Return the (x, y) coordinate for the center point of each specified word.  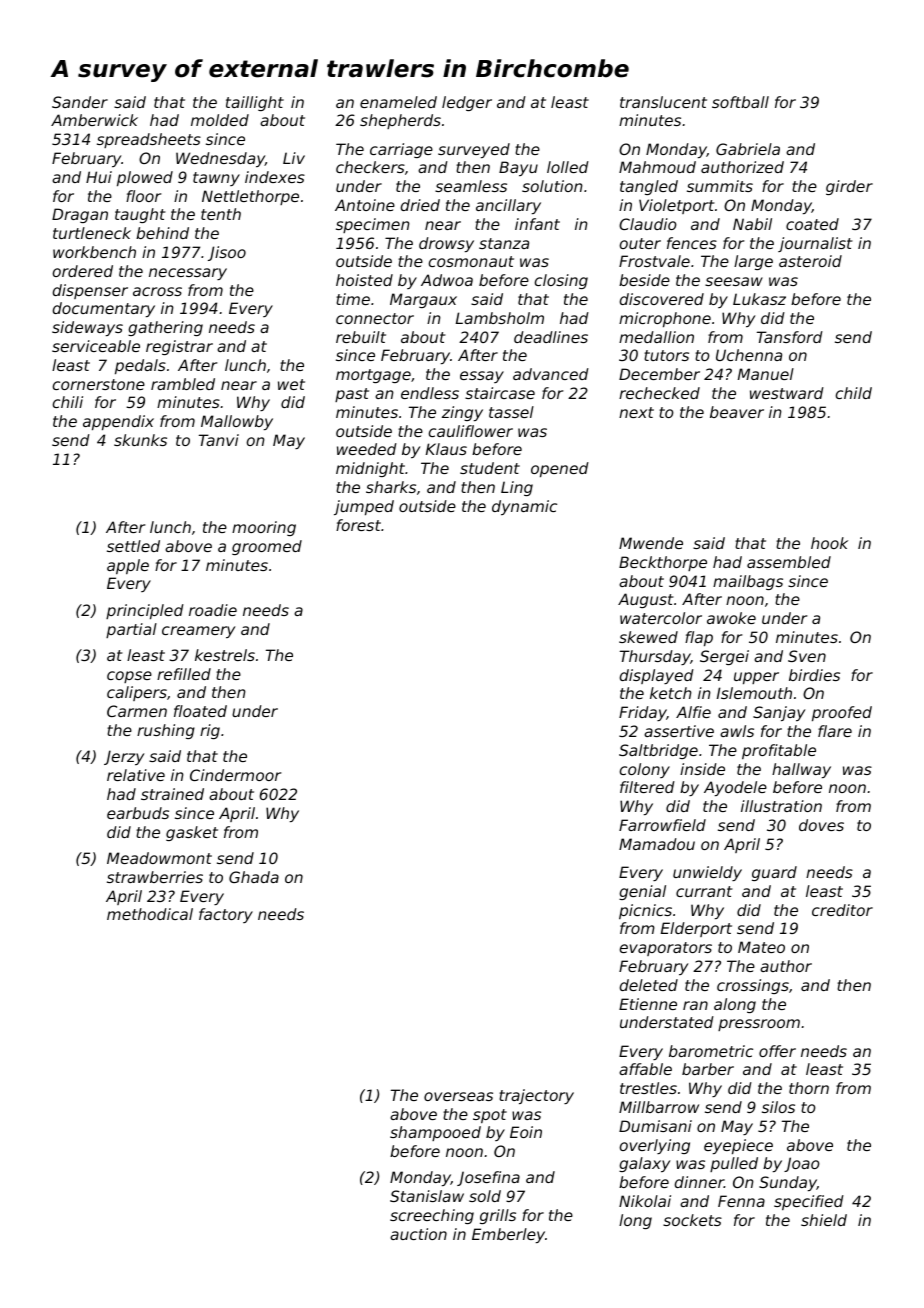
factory (226, 915)
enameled (398, 102)
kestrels (225, 655)
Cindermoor (235, 775)
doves (821, 825)
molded (220, 120)
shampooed (435, 1133)
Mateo (761, 947)
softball (740, 102)
